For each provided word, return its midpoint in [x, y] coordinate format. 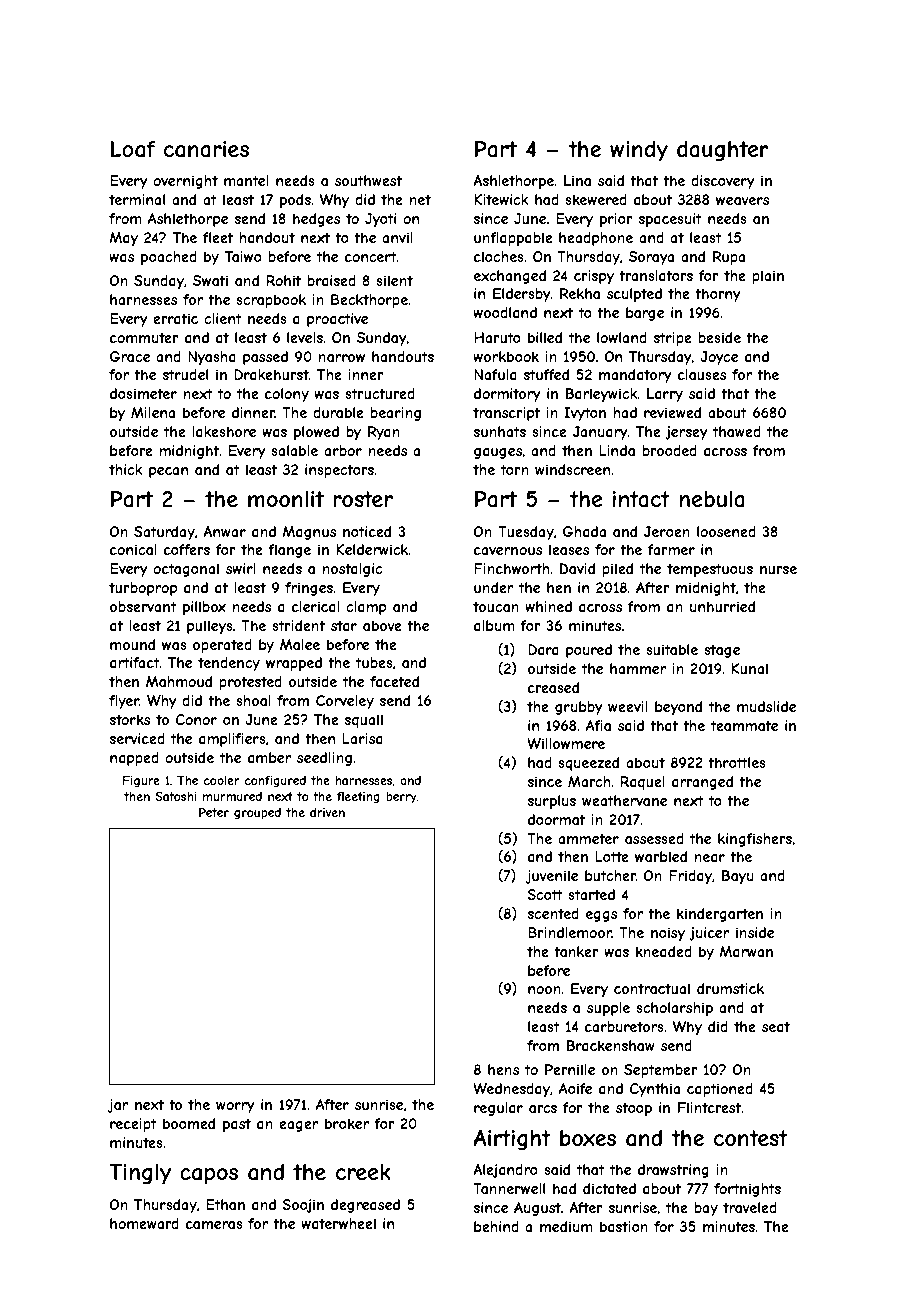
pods [295, 201]
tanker [576, 951]
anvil [397, 237]
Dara [543, 649]
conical [133, 549]
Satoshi [176, 796]
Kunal [750, 668]
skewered [596, 199]
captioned [720, 1090]
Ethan [225, 1204]
